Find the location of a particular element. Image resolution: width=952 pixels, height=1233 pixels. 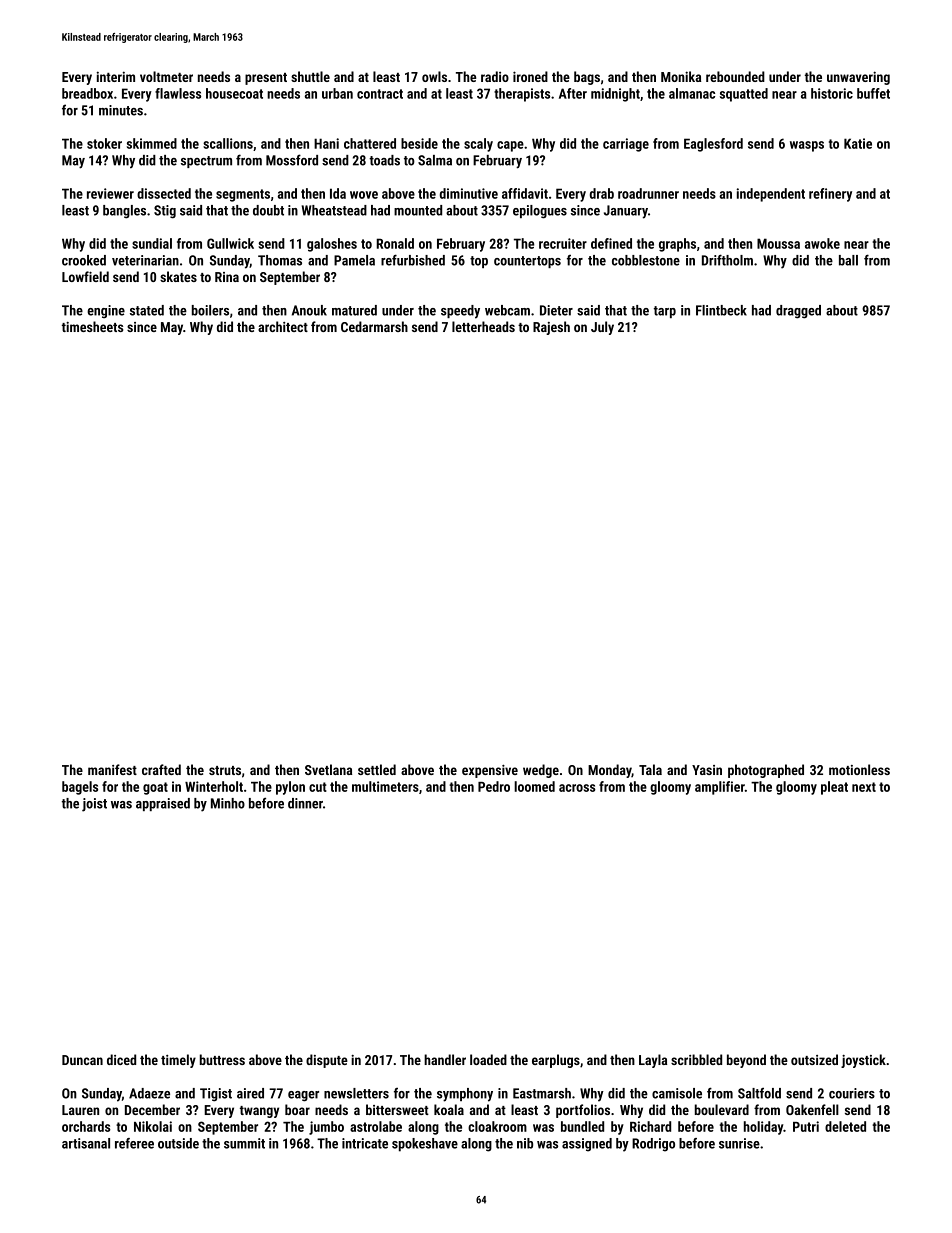

astrolabe is located at coordinates (376, 1126).
